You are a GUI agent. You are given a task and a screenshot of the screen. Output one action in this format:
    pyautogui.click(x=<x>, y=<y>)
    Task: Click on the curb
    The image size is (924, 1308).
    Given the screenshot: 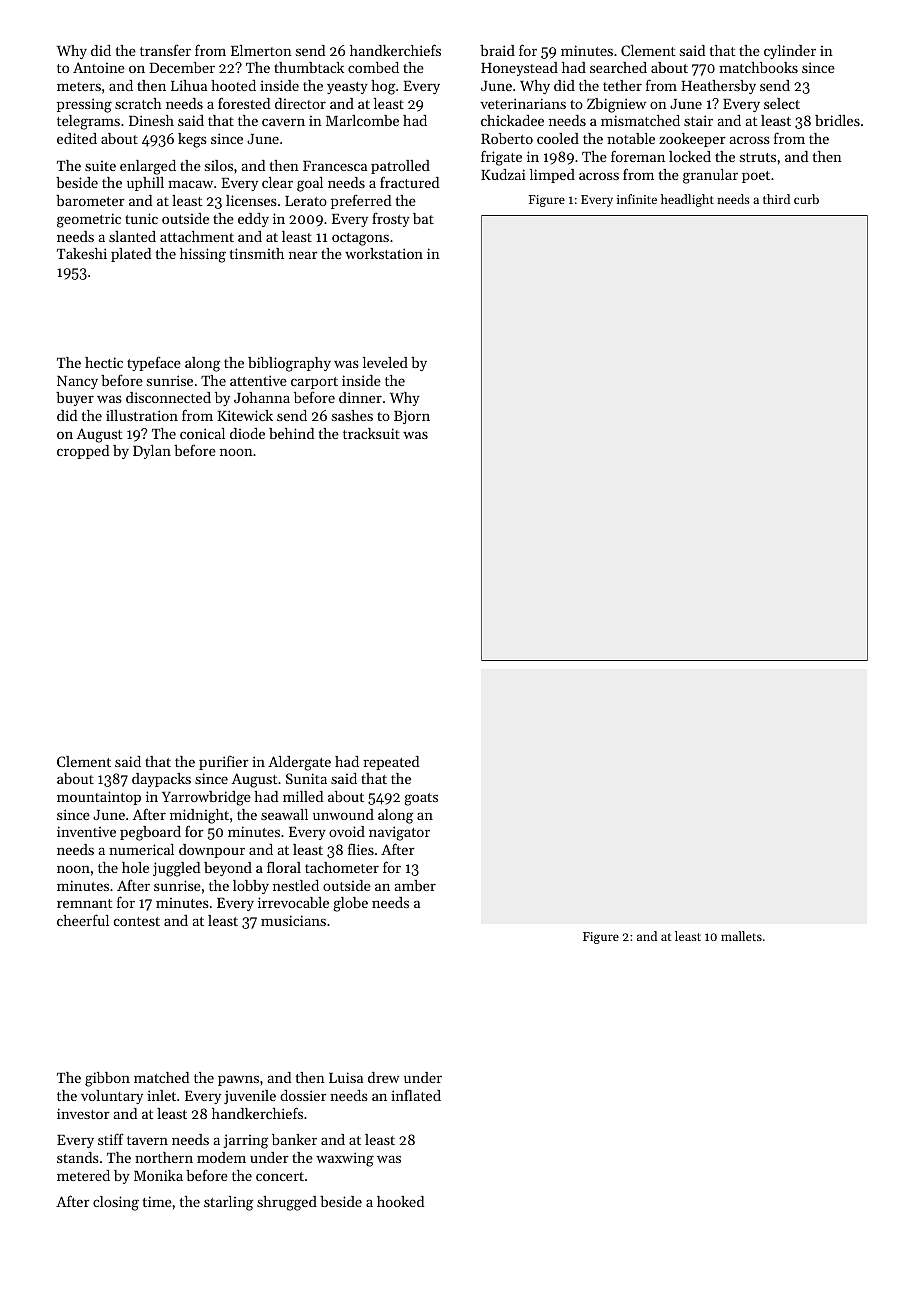 What is the action you would take?
    pyautogui.click(x=806, y=199)
